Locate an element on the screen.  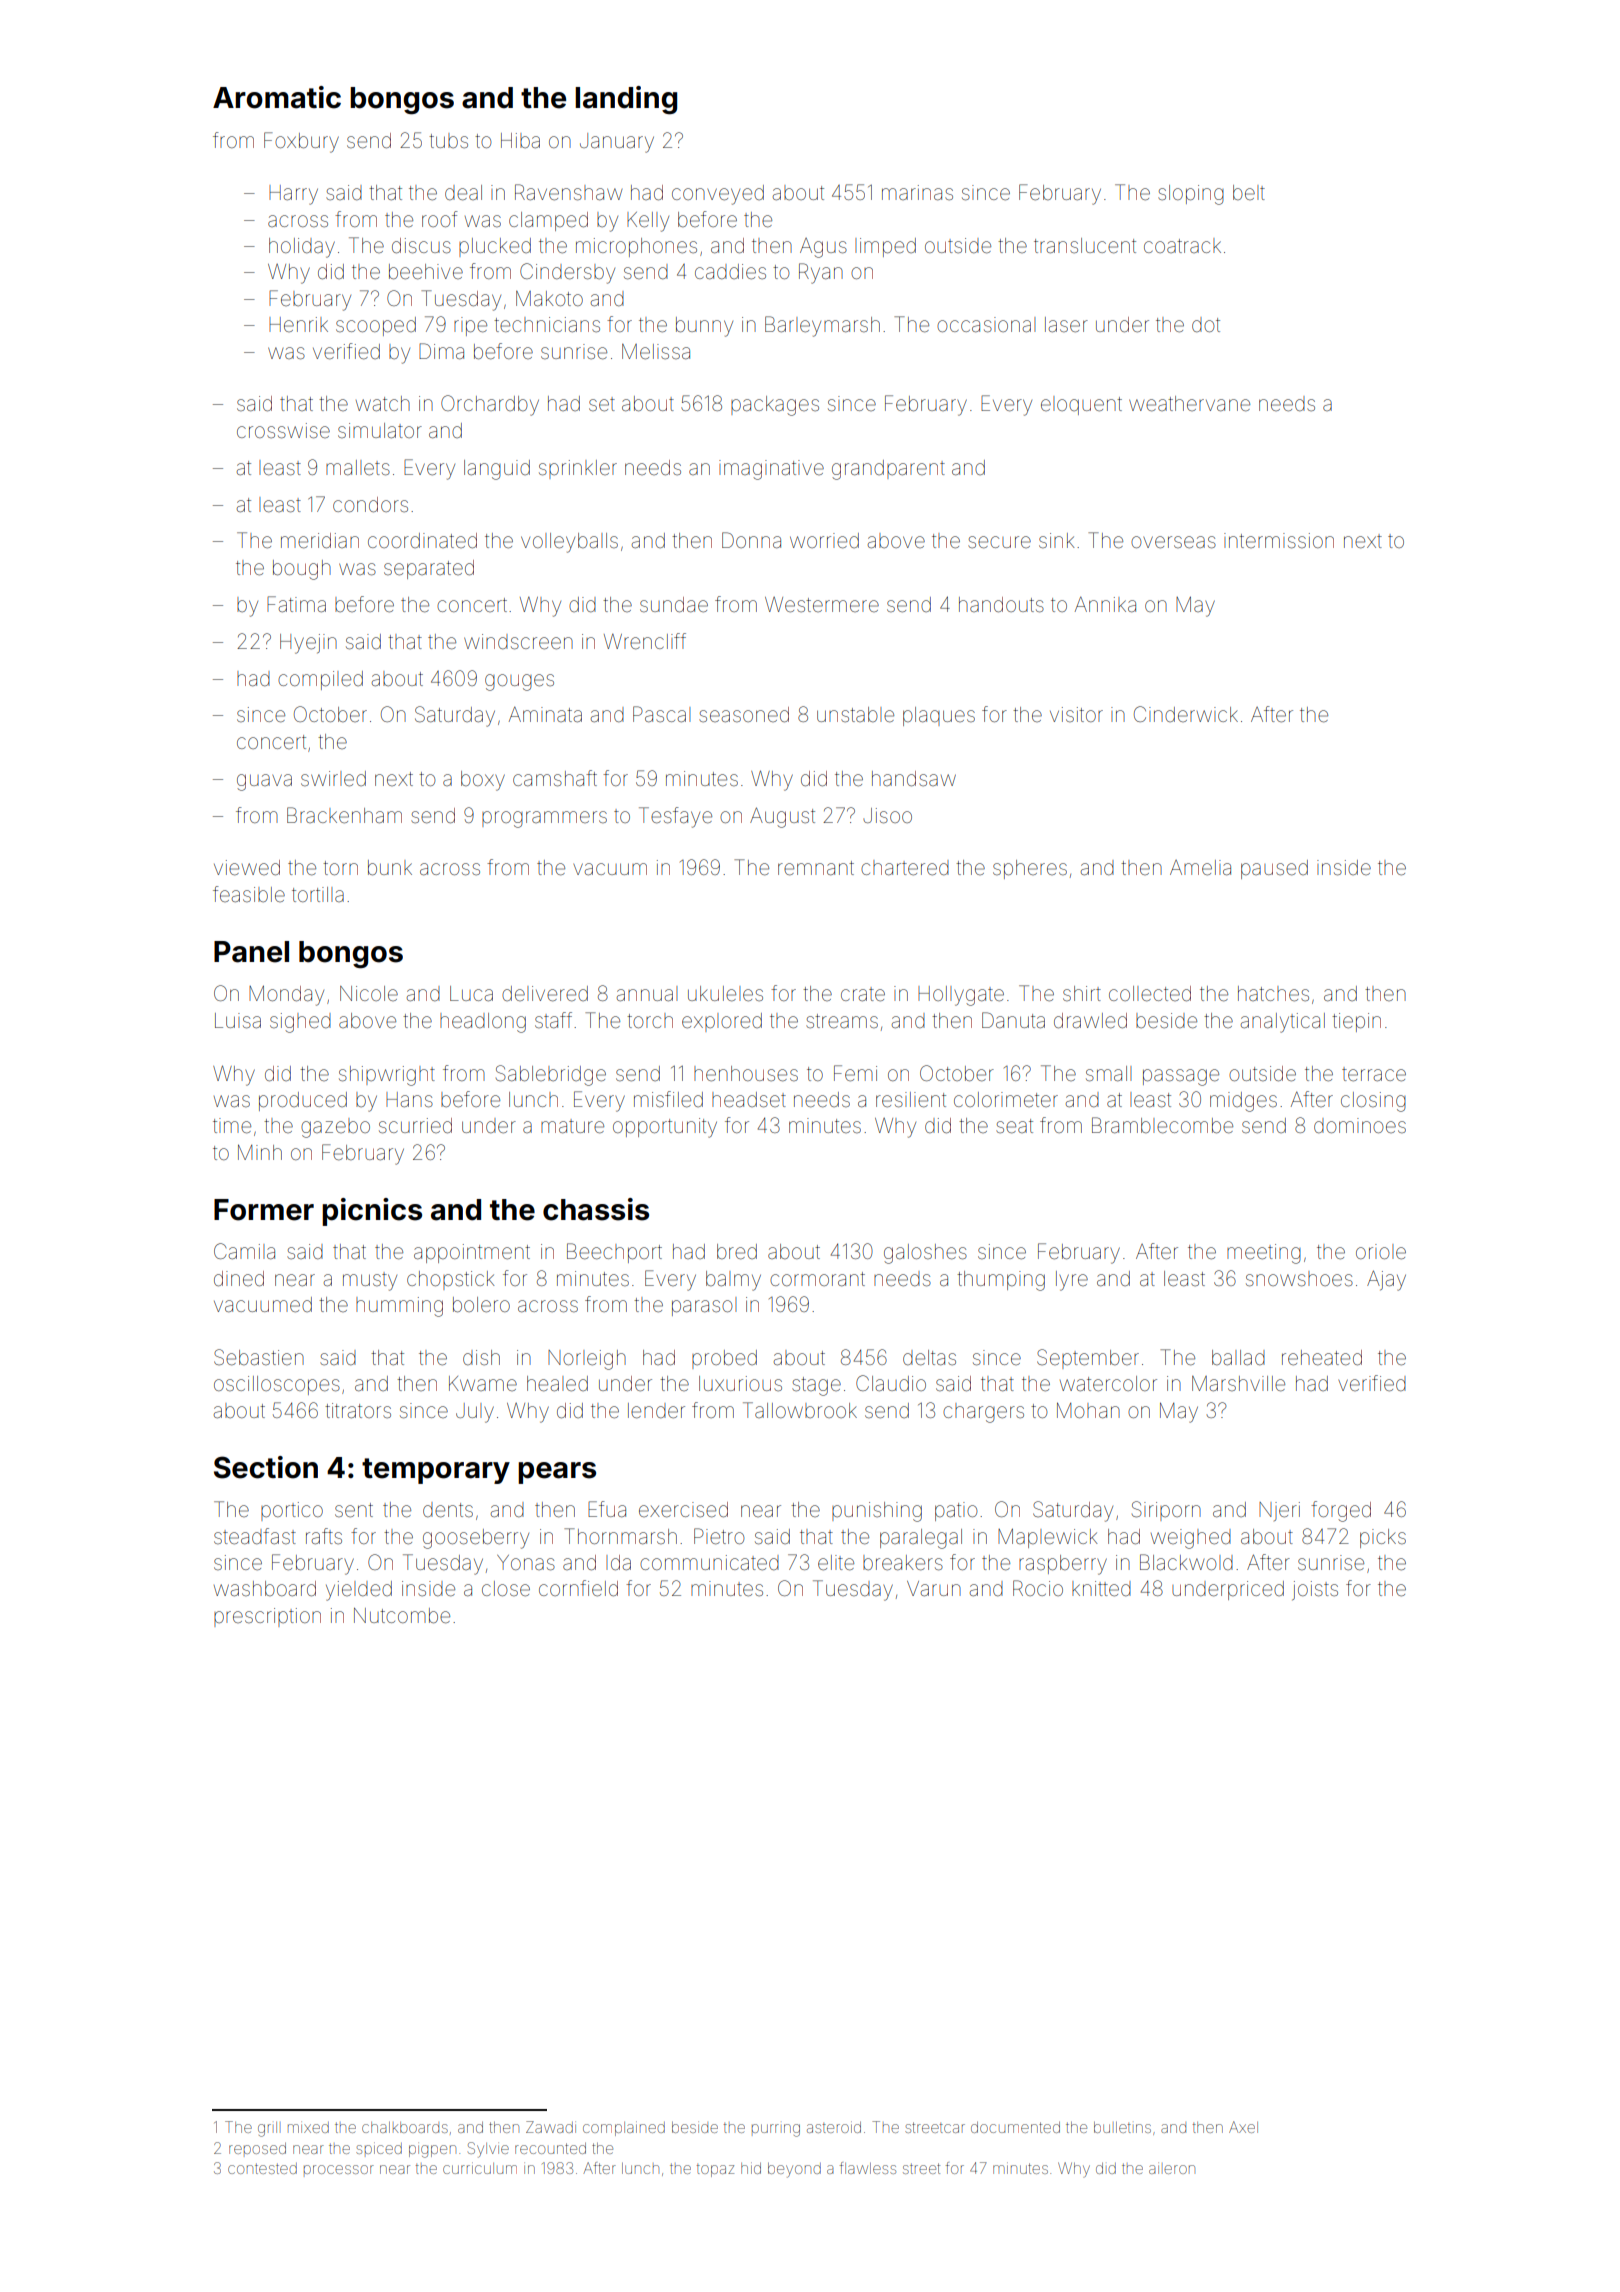
joists is located at coordinates (1315, 1590).
